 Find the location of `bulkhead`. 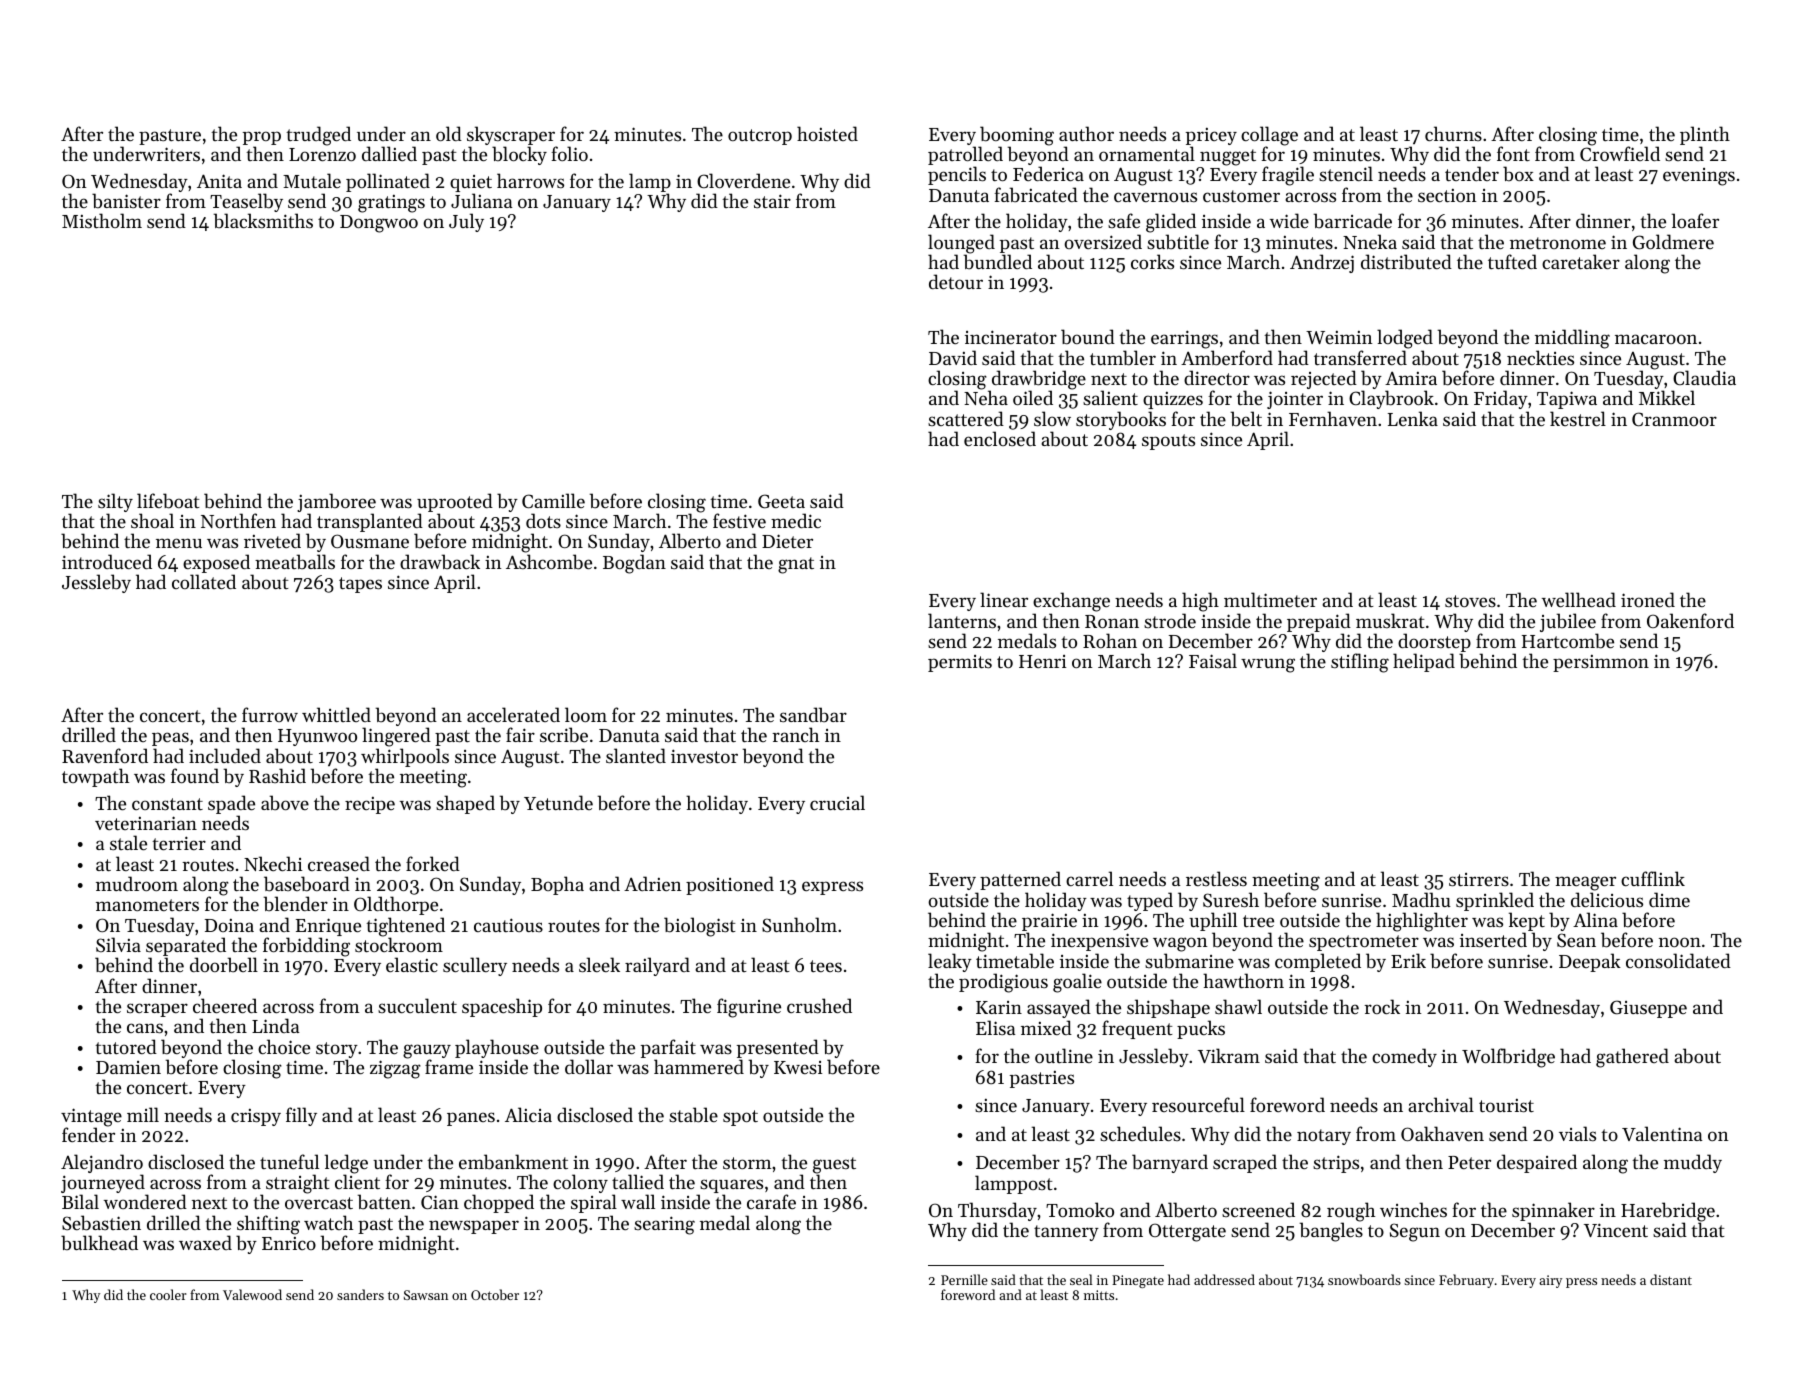

bulkhead is located at coordinates (99, 1242).
